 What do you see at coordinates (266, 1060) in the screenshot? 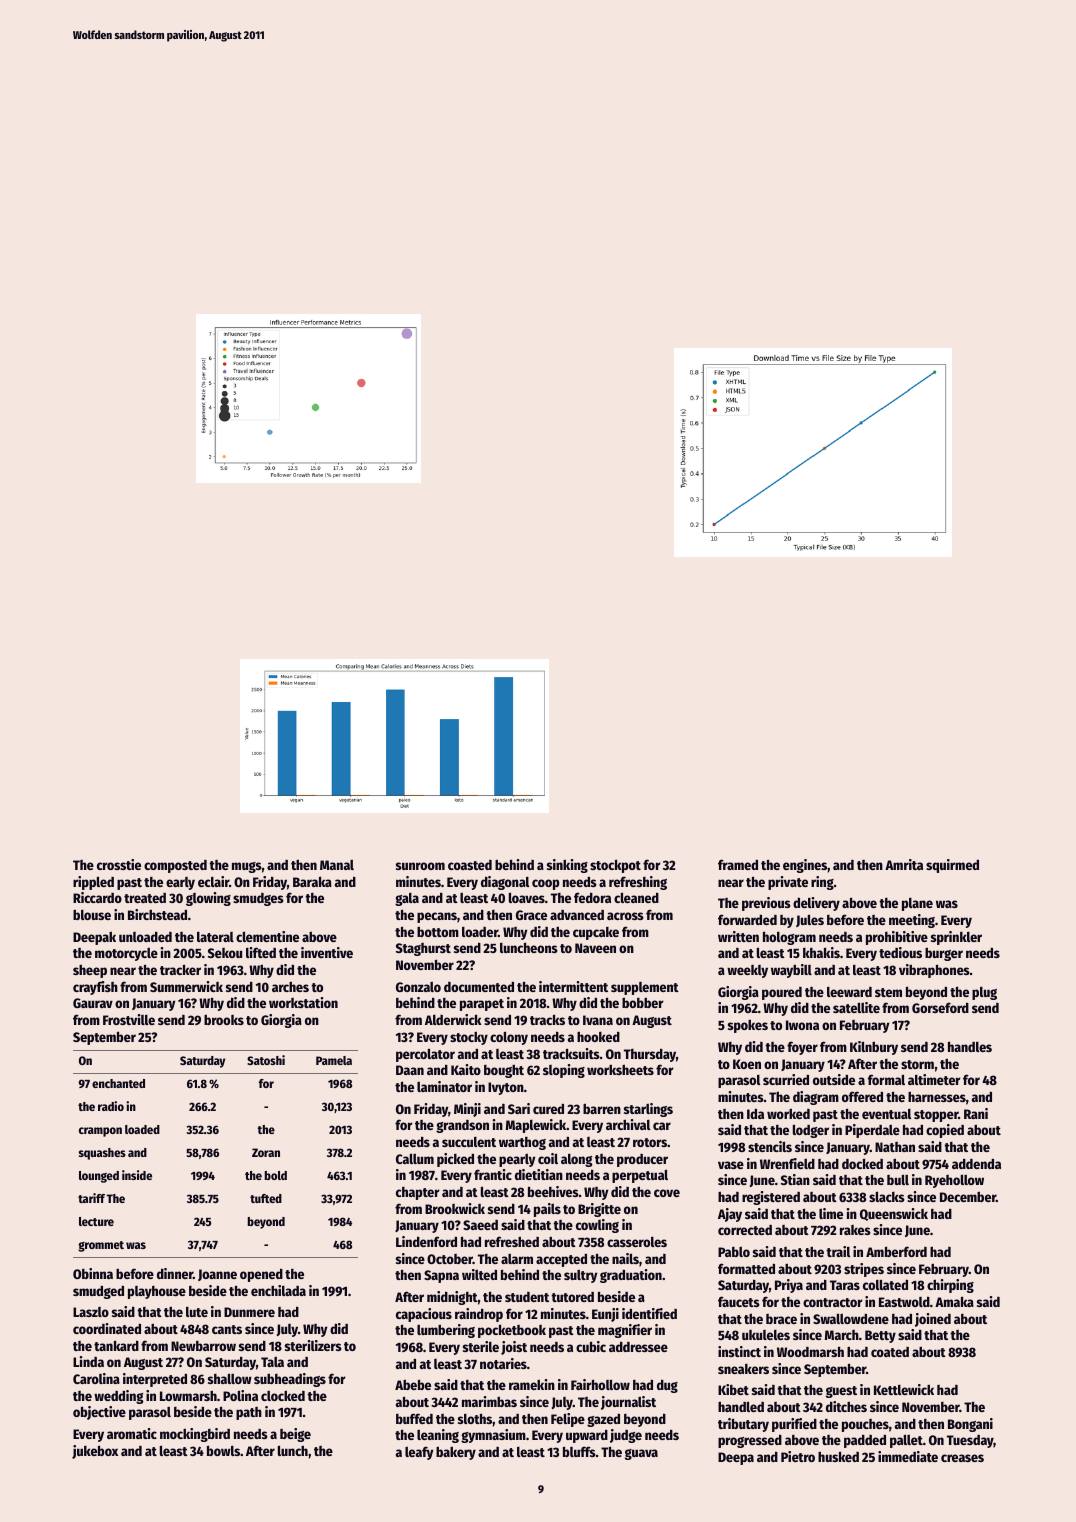
I see `Satoshi` at bounding box center [266, 1060].
